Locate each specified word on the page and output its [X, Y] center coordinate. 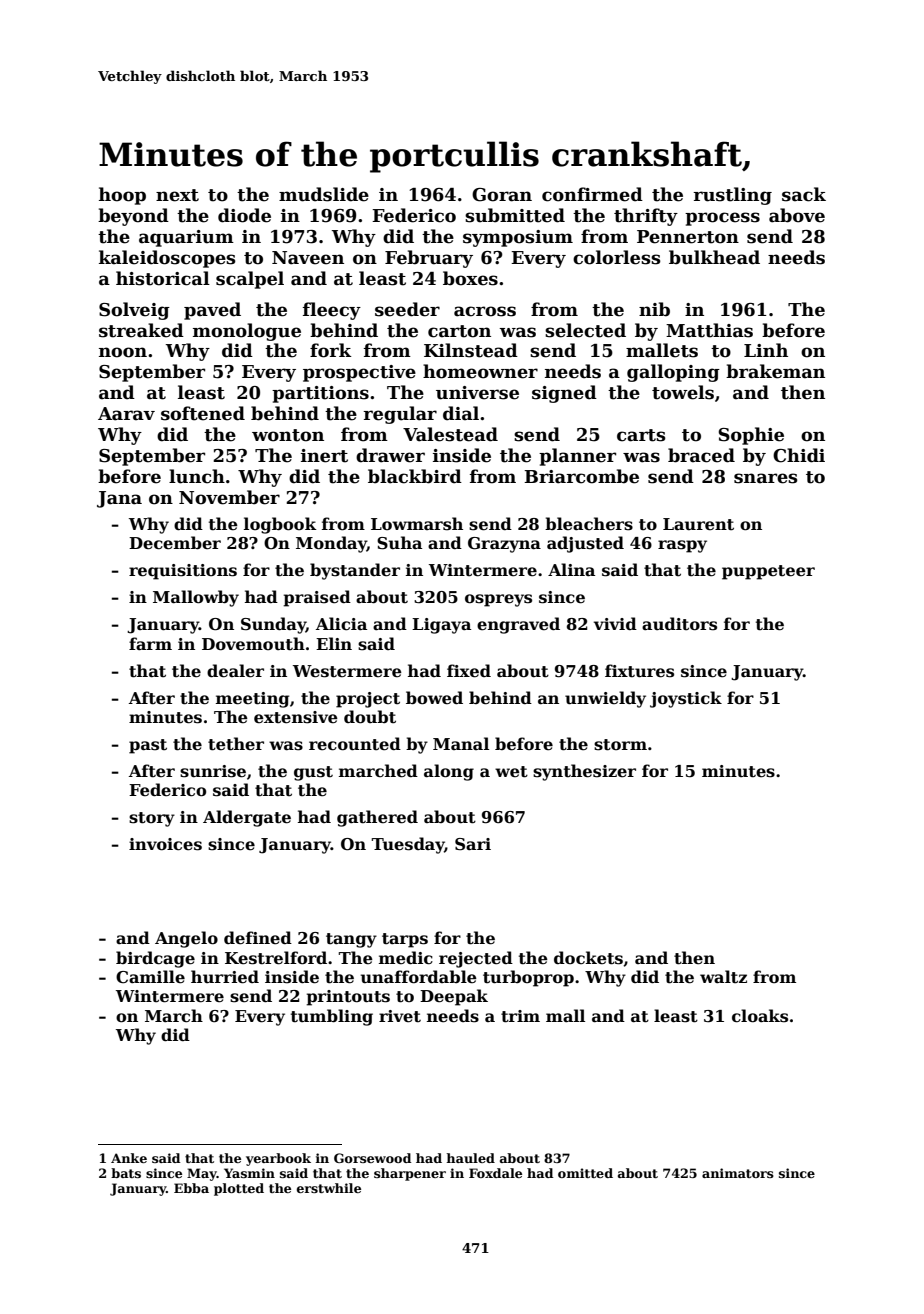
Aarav [126, 414]
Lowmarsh [417, 524]
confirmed [592, 194]
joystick [686, 699]
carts [641, 435]
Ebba [191, 1188]
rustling [732, 196]
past [148, 746]
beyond [133, 217]
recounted [355, 744]
